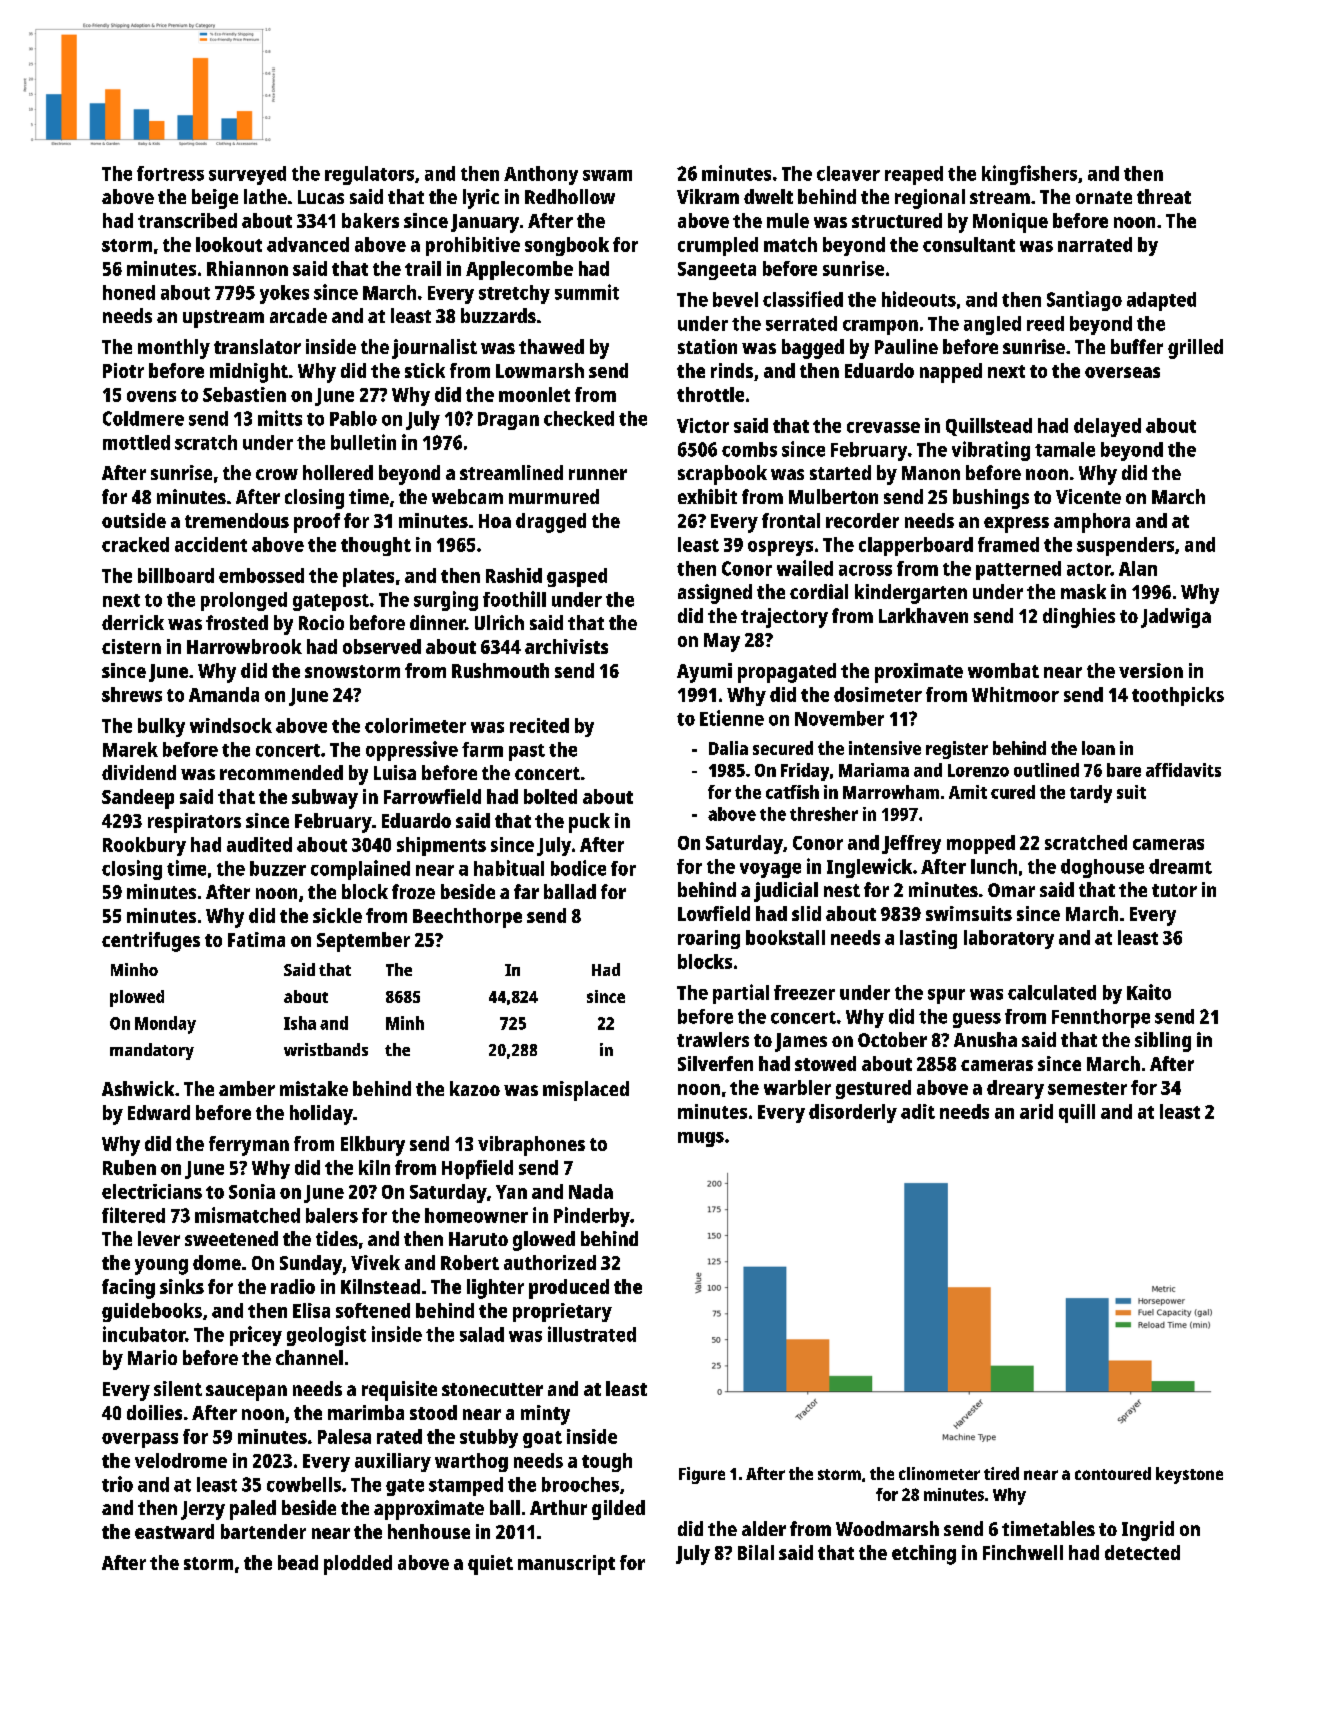  I want to click on Kaito, so click(1149, 992).
